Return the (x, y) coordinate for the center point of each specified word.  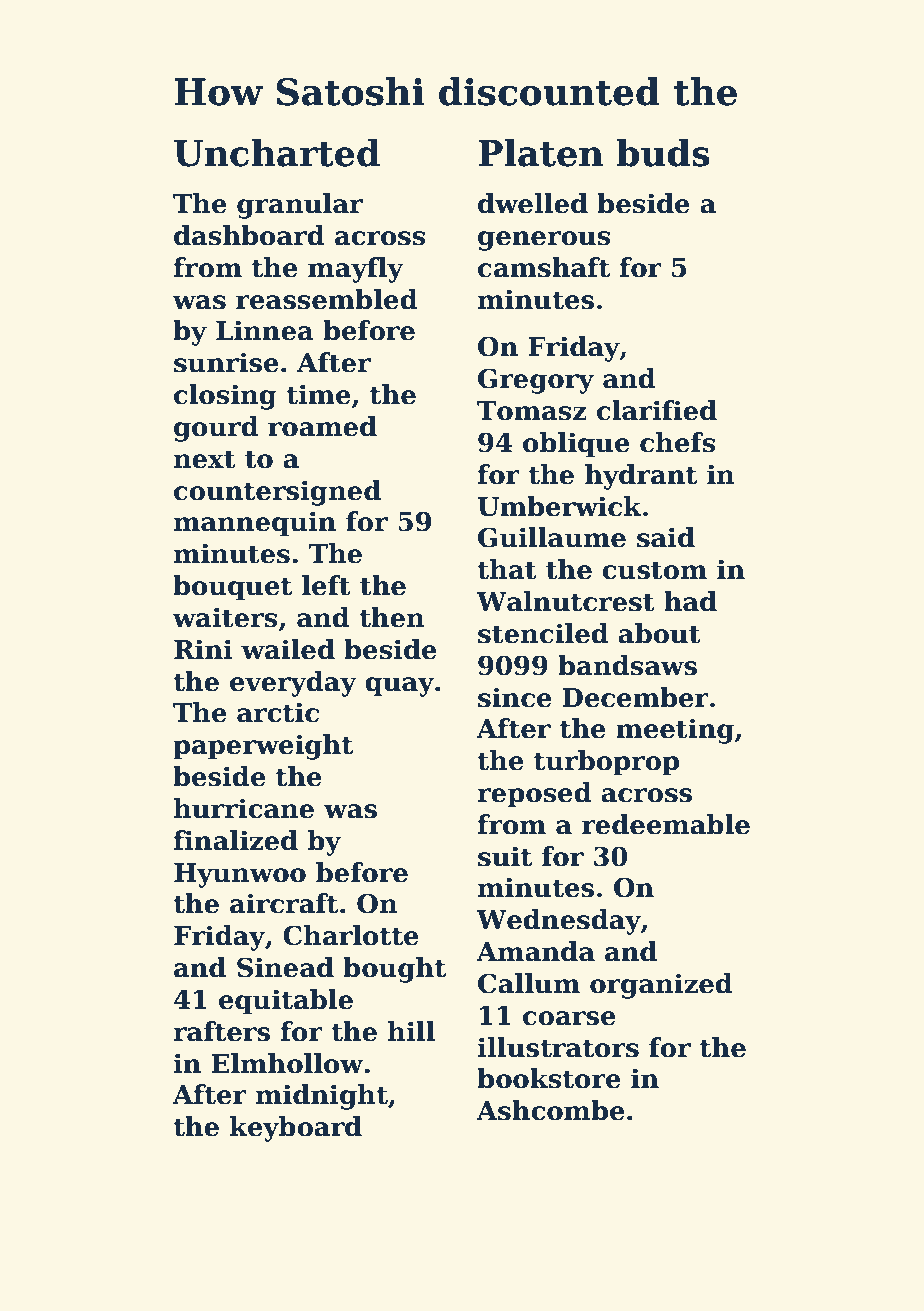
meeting (675, 731)
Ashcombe (550, 1110)
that (507, 569)
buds (663, 153)
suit (505, 856)
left (326, 585)
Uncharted (277, 153)
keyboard (296, 1129)
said (666, 537)
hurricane (244, 808)
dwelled (533, 203)
